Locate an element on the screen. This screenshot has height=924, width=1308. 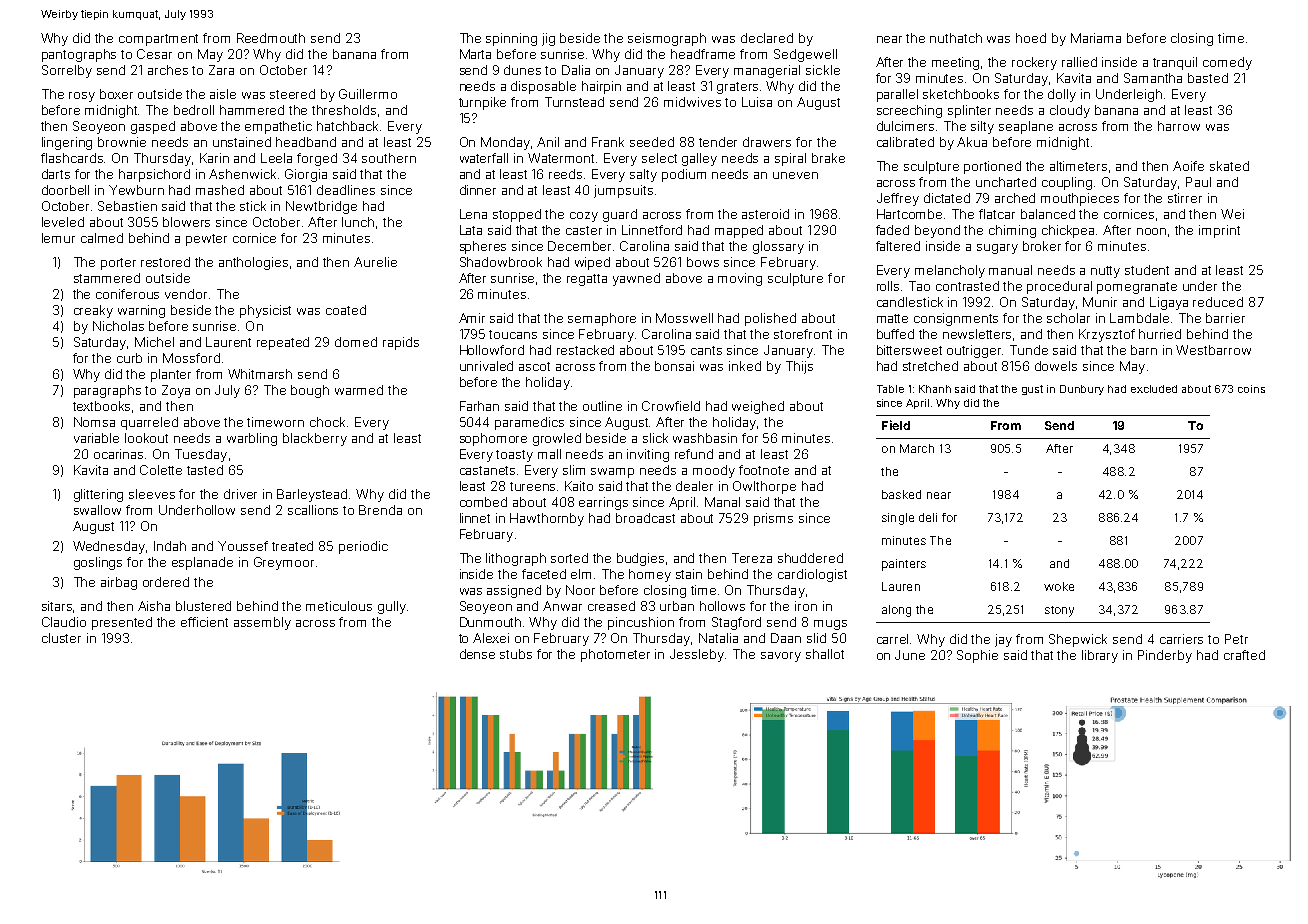
stirrer is located at coordinates (1185, 198).
